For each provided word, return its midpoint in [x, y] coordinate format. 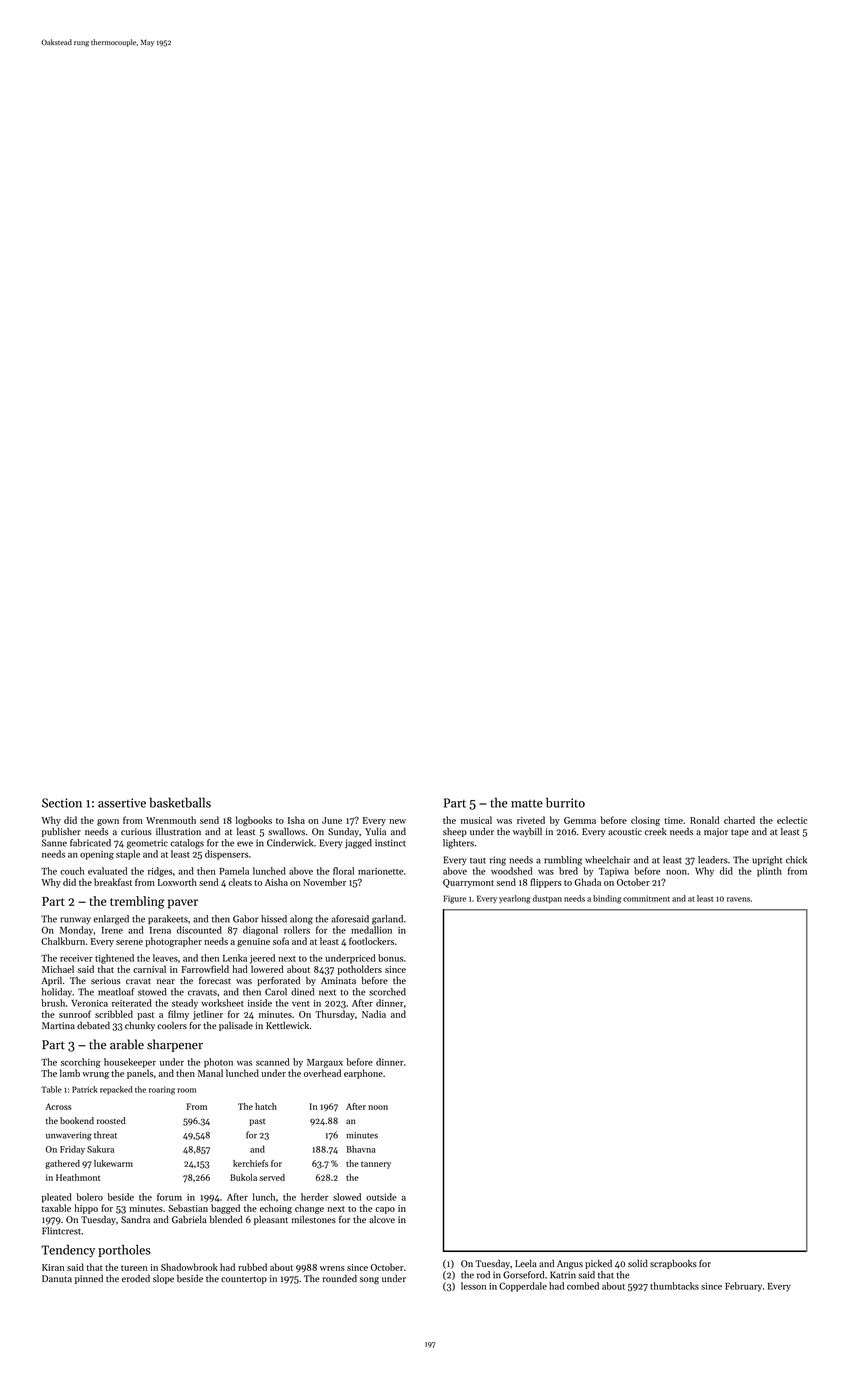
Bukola [243, 1177]
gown [108, 822]
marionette [380, 871]
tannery [376, 1165]
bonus [390, 958]
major [716, 832]
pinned [89, 1279]
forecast [215, 980]
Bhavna [360, 1149]
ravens [738, 899]
